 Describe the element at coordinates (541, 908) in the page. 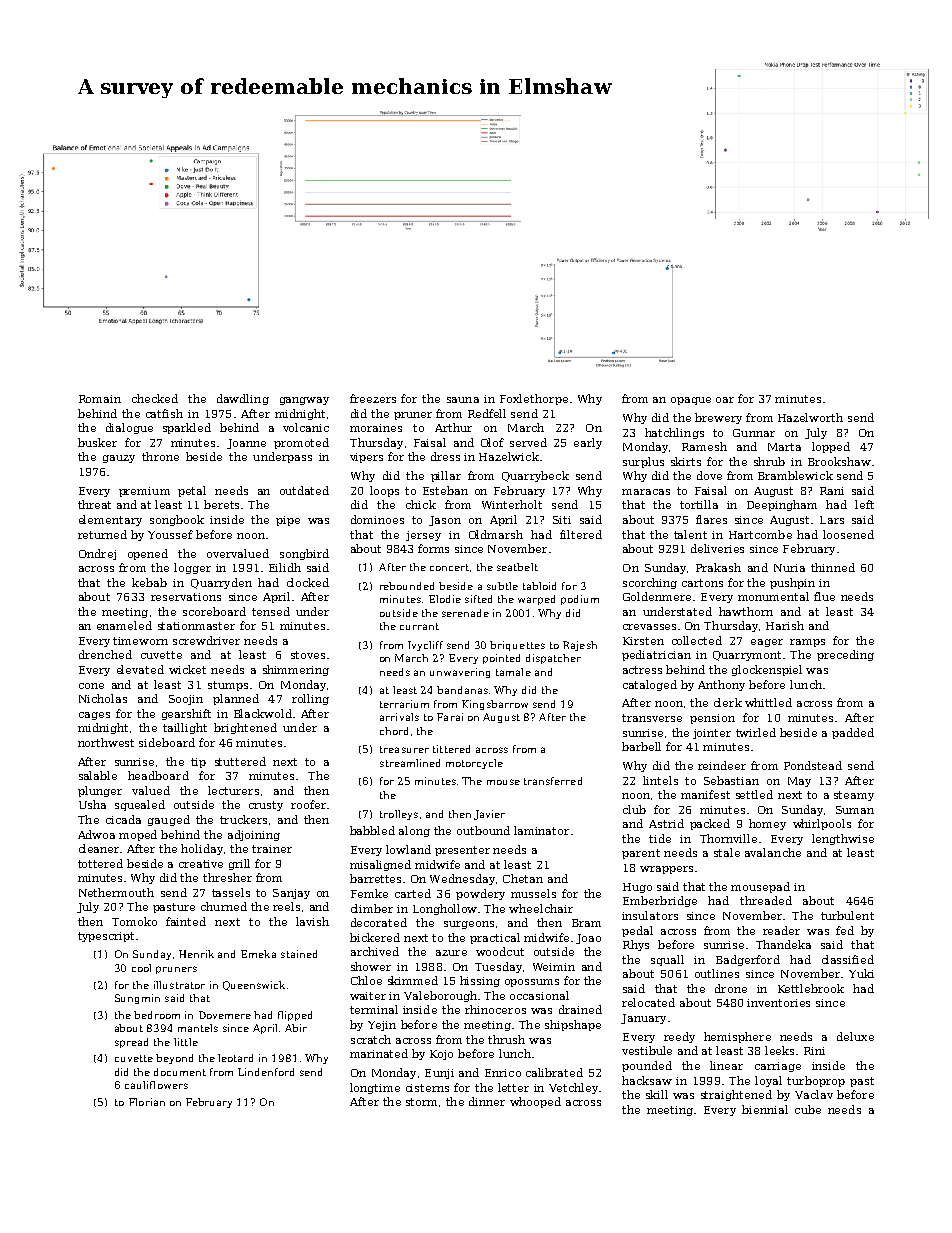

I see `wheelchair` at that location.
